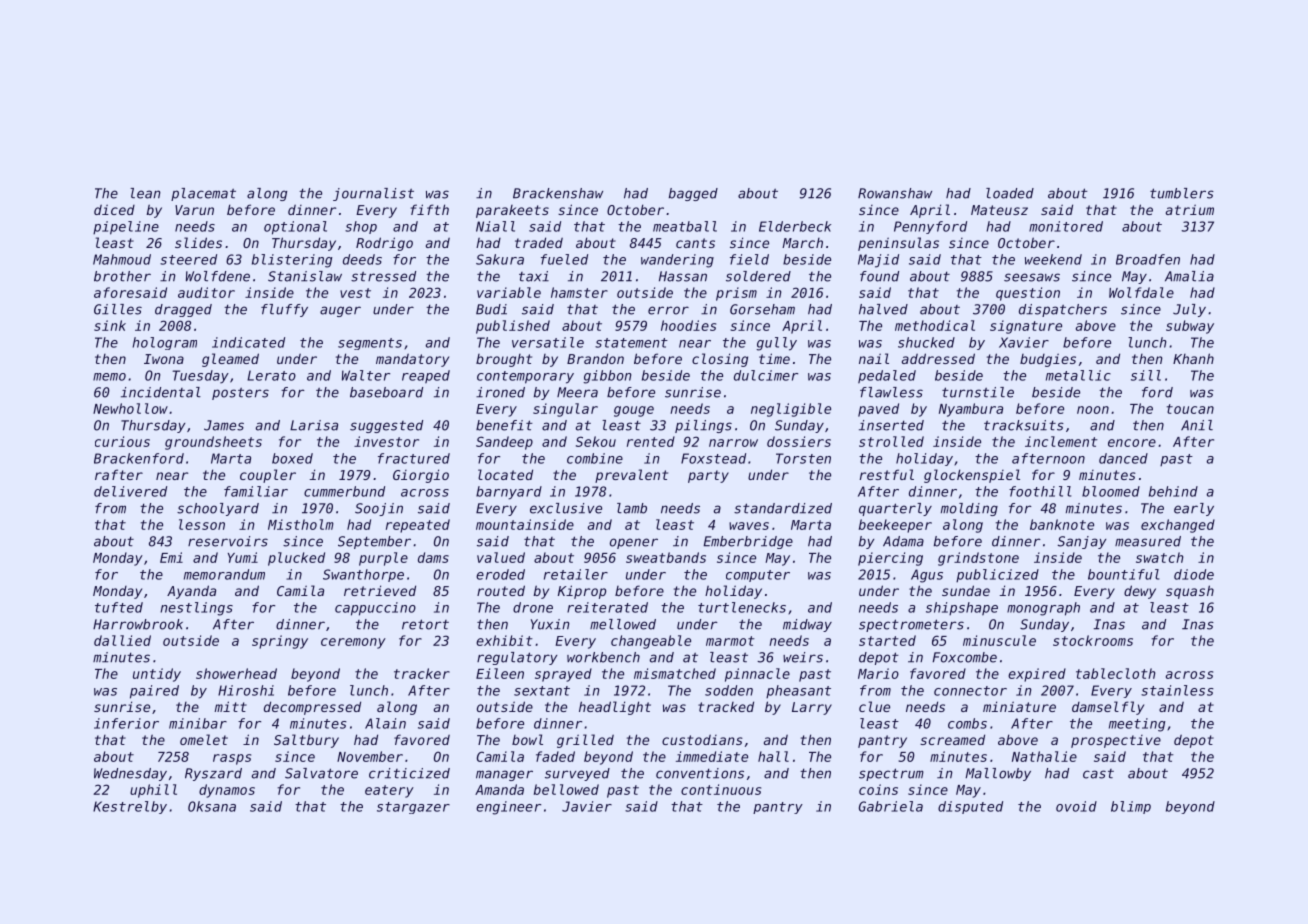 The height and width of the page is (924, 1308). What do you see at coordinates (212, 806) in the page?
I see `Oksana` at bounding box center [212, 806].
